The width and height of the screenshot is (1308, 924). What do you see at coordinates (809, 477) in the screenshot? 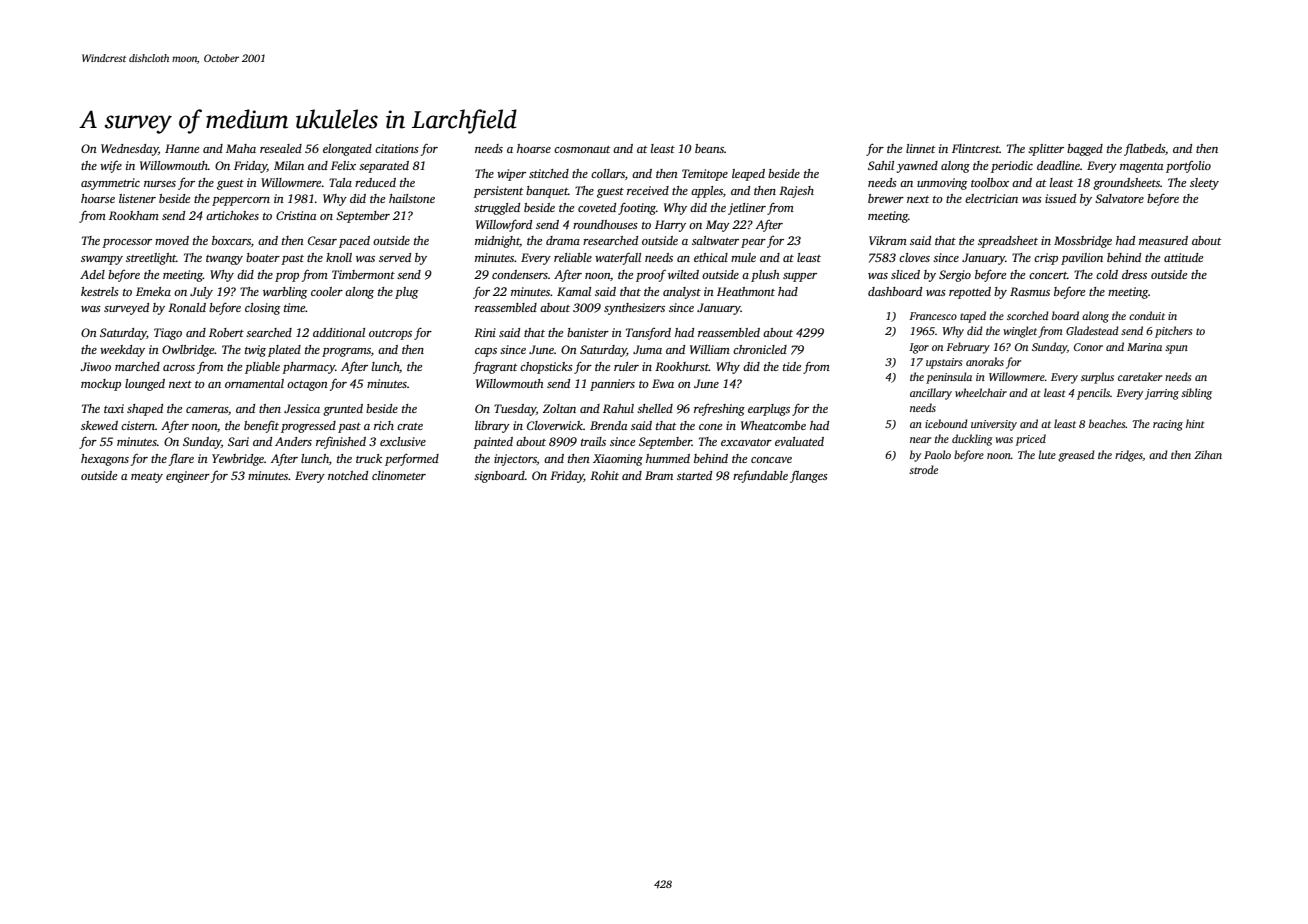
I see `flanges` at bounding box center [809, 477].
